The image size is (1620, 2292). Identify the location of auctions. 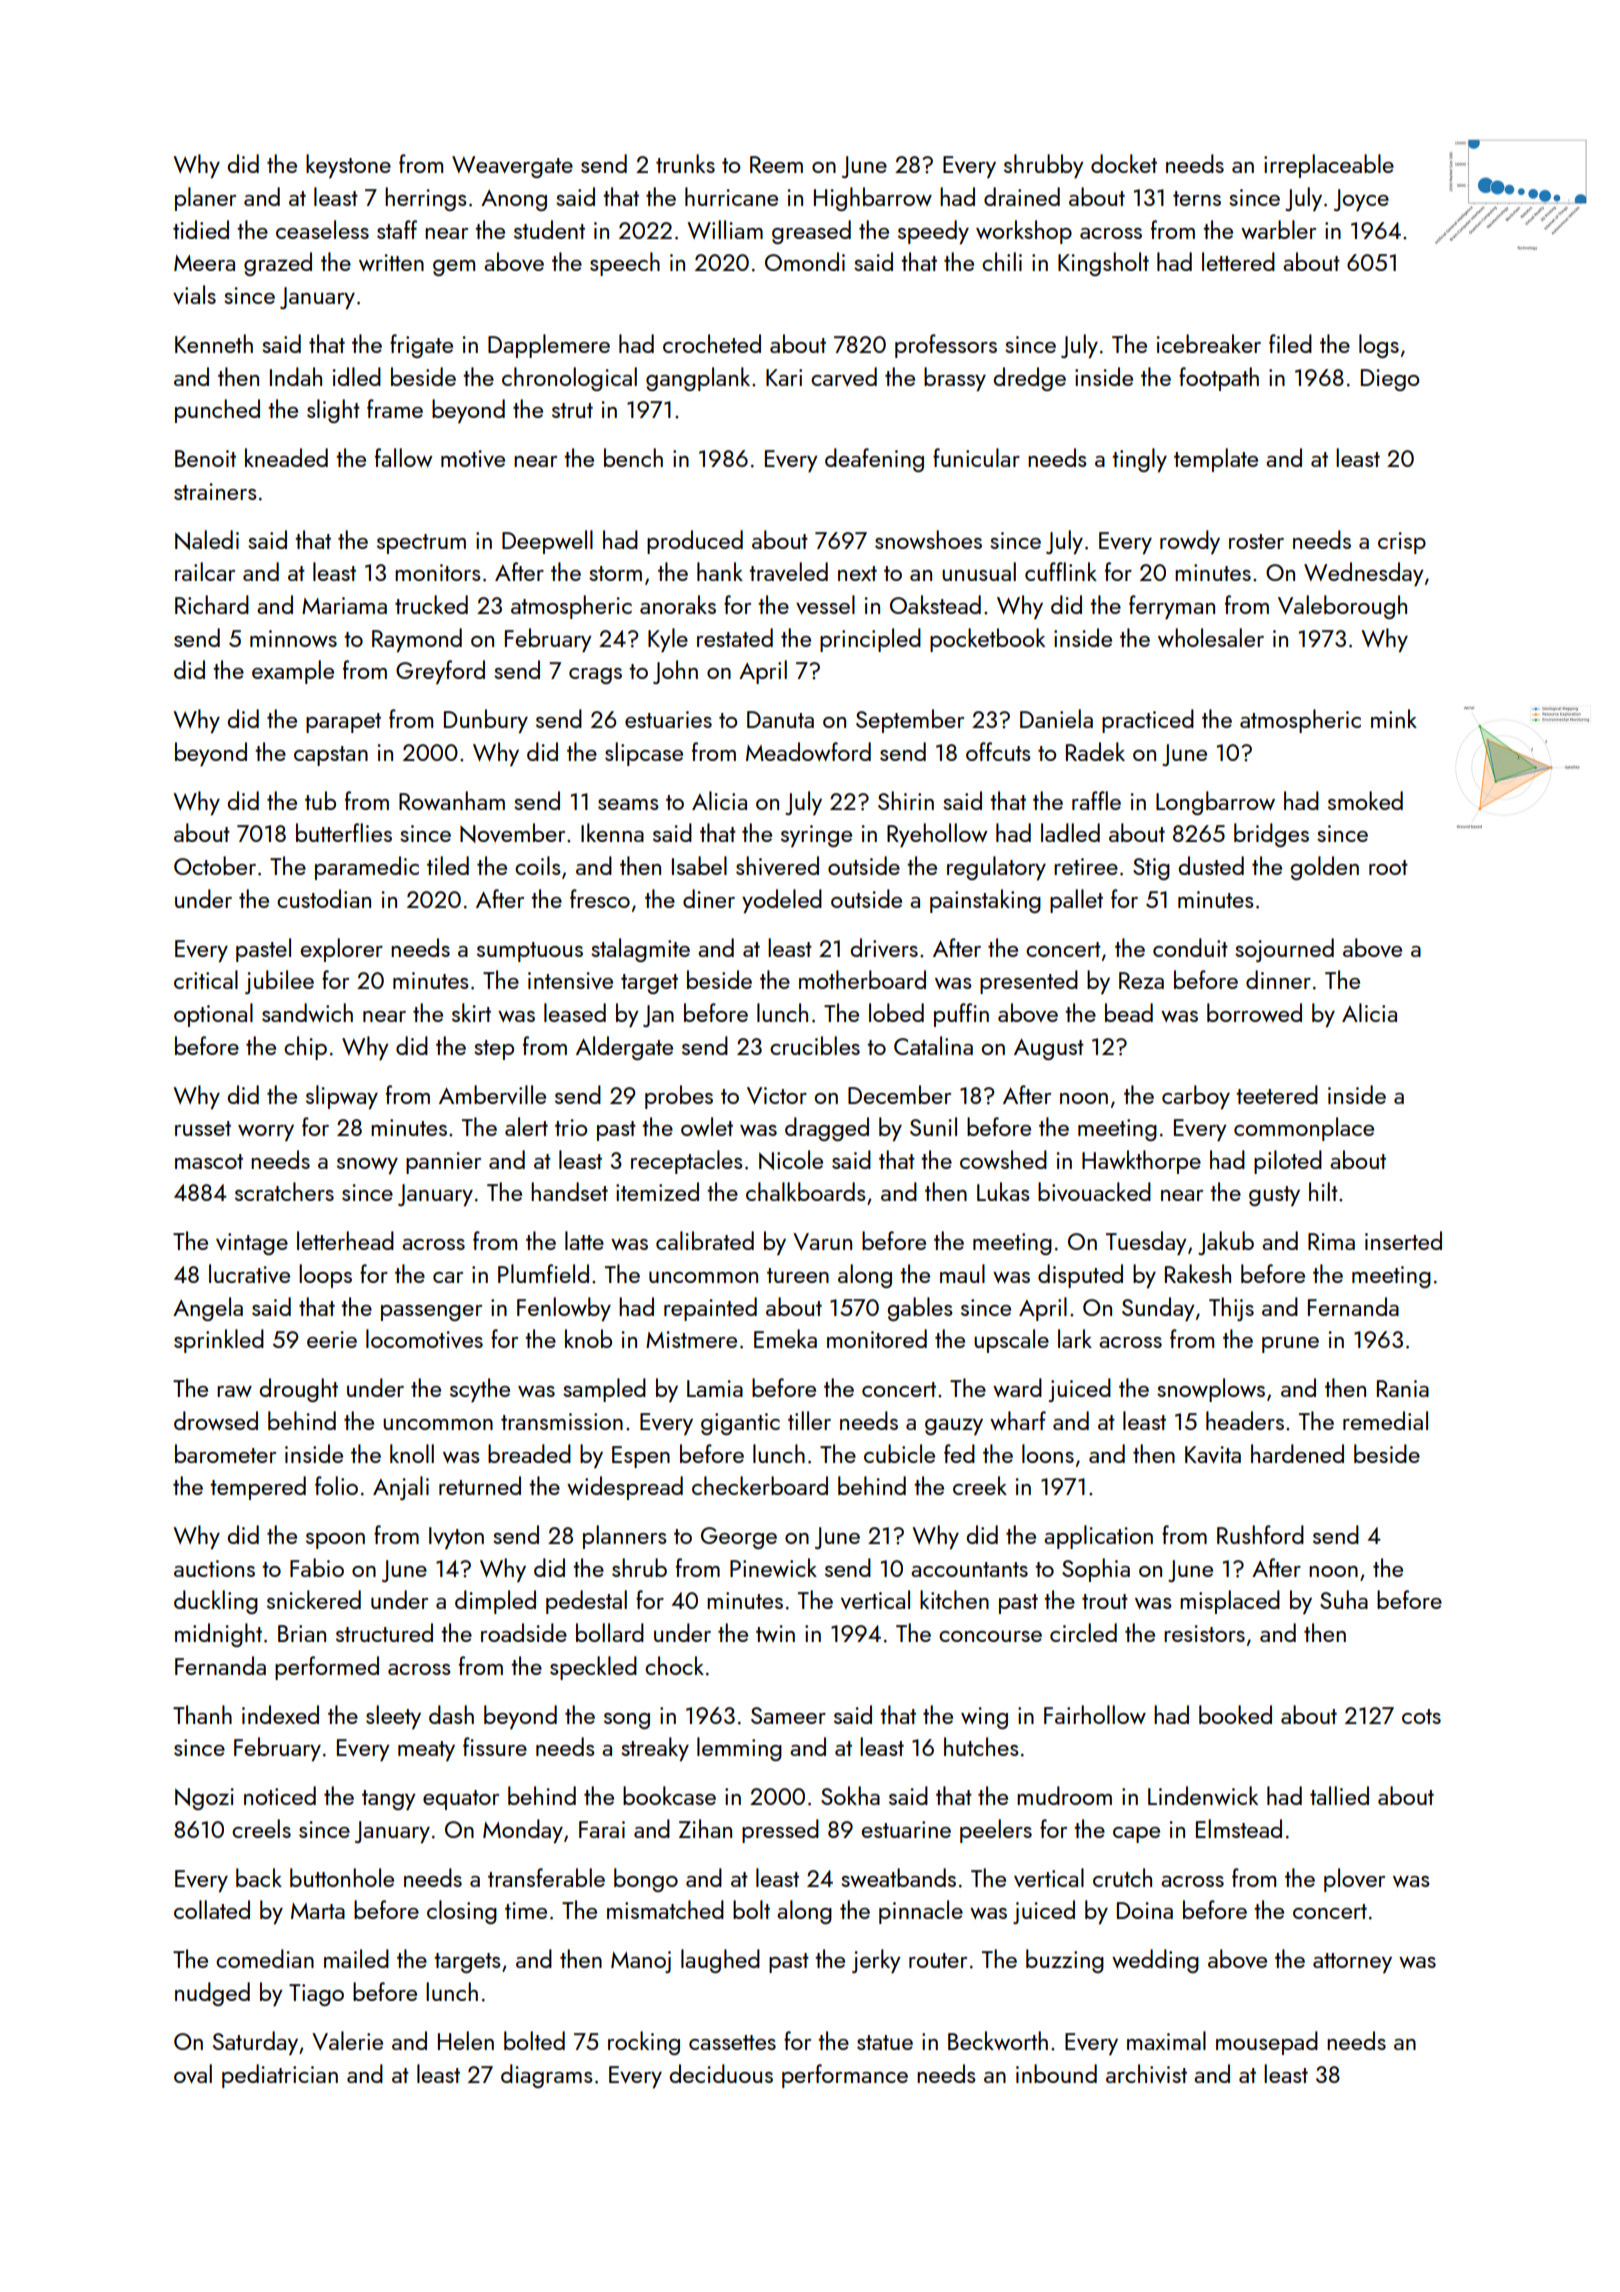
(214, 1568).
